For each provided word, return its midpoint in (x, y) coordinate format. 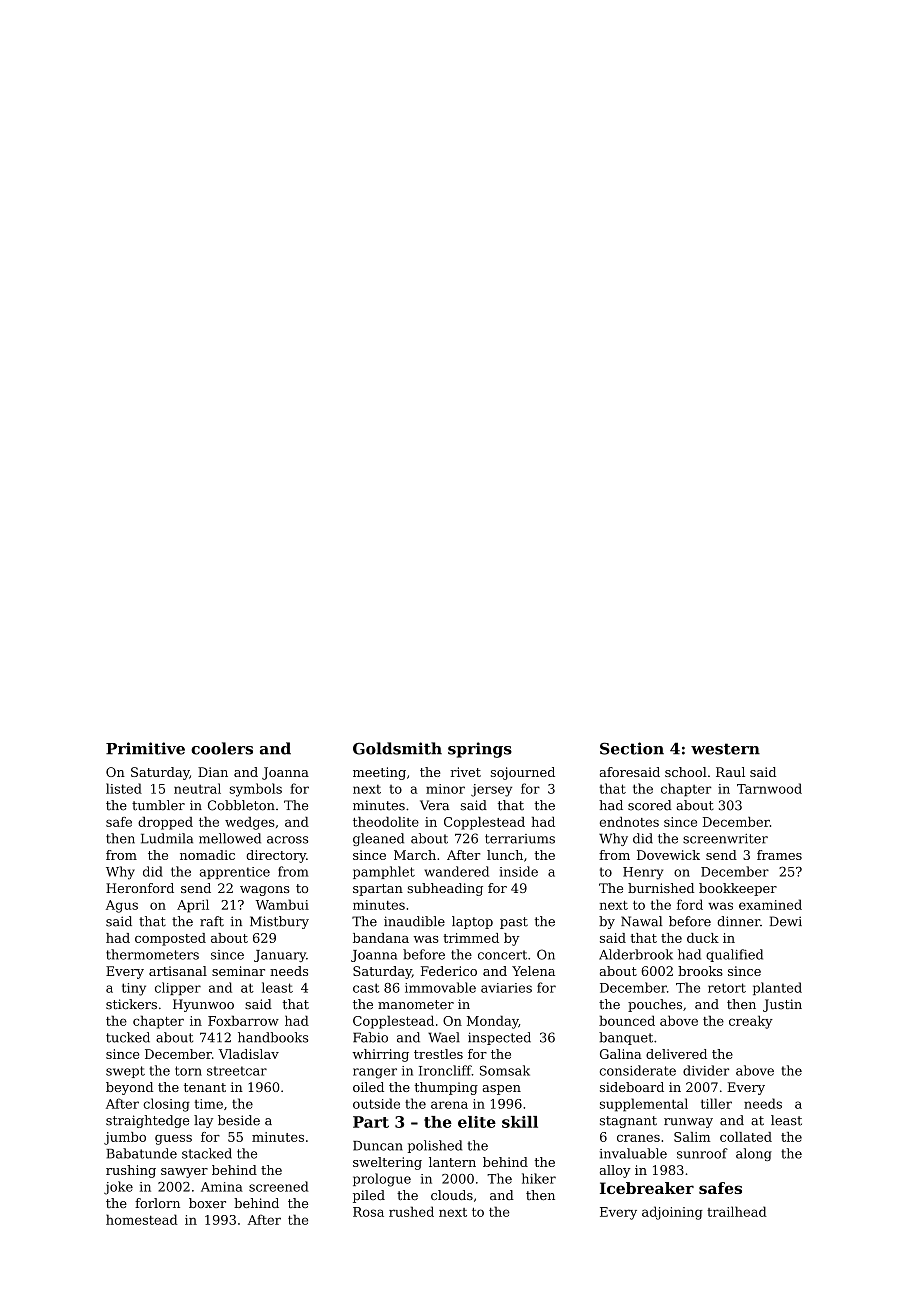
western (725, 749)
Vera (434, 805)
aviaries (506, 988)
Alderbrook (636, 954)
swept (125, 1072)
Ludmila (167, 838)
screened (278, 1186)
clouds (452, 1195)
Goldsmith (397, 748)
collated (746, 1137)
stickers (131, 1004)
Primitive (145, 748)
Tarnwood (769, 788)
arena (449, 1105)
